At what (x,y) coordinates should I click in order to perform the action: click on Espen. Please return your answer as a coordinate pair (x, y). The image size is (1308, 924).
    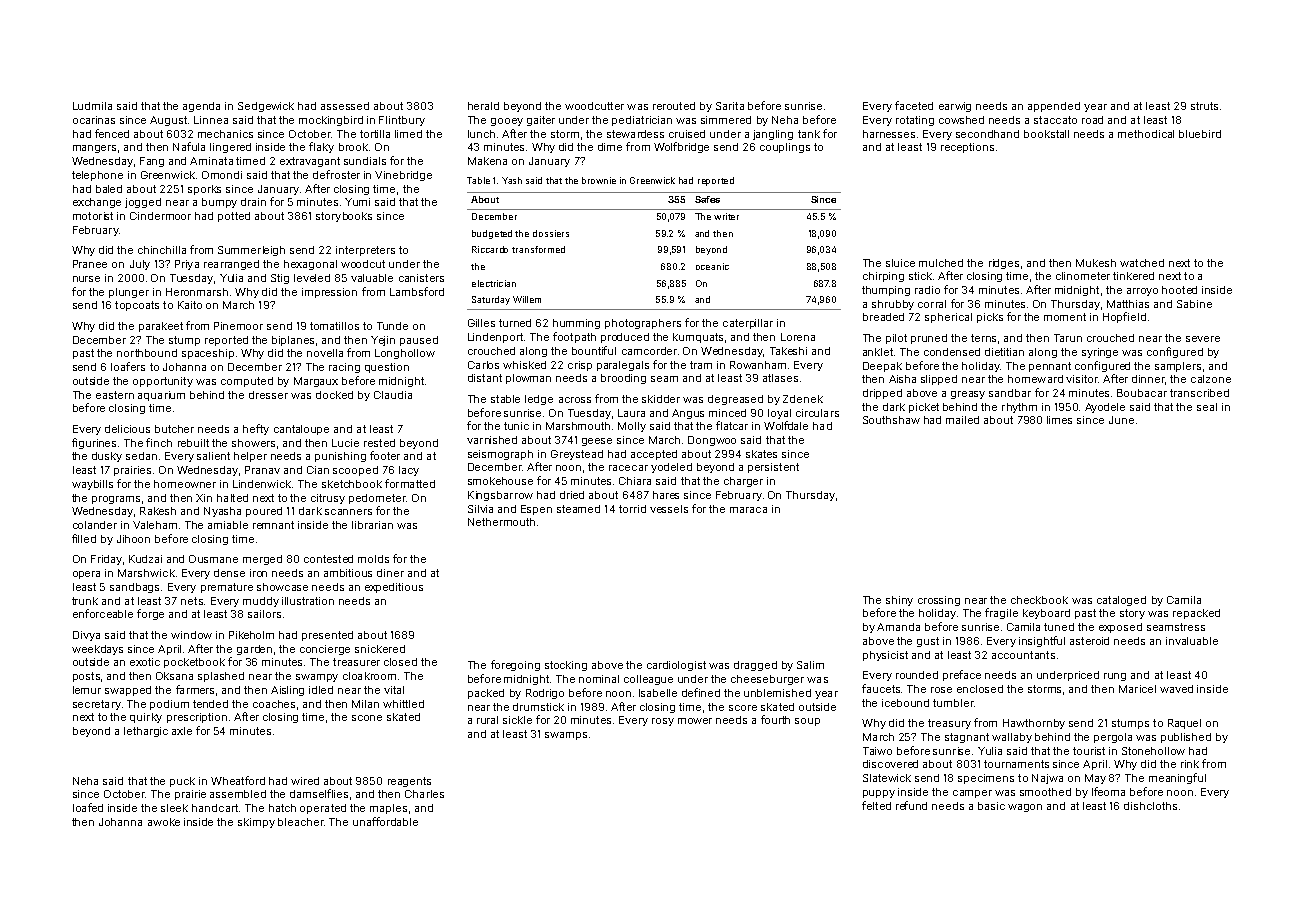
    Looking at the image, I should click on (536, 510).
